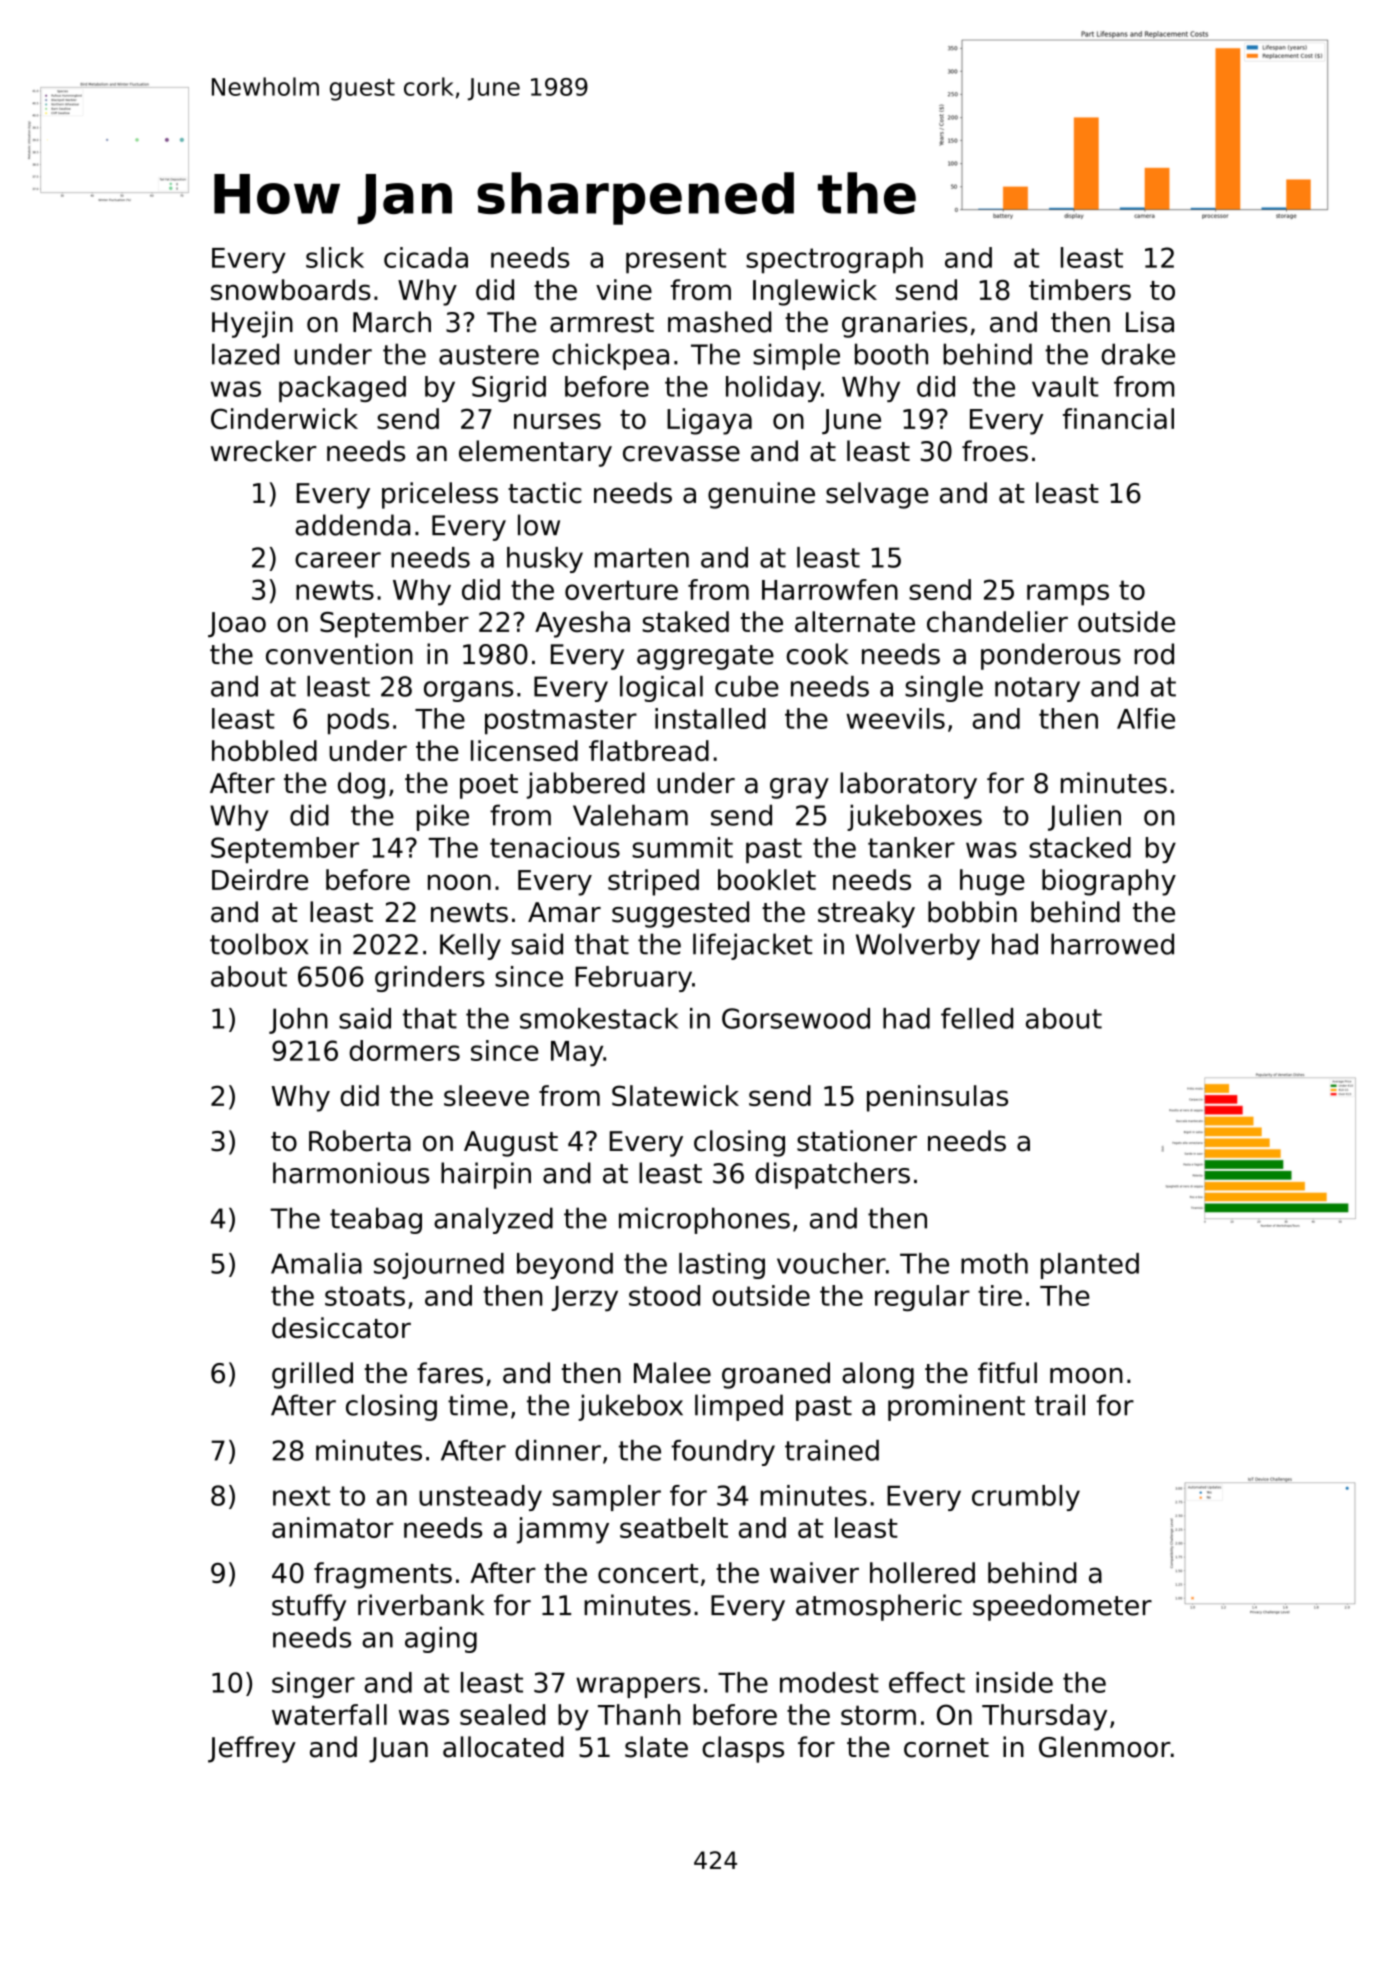  I want to click on present, so click(676, 261).
